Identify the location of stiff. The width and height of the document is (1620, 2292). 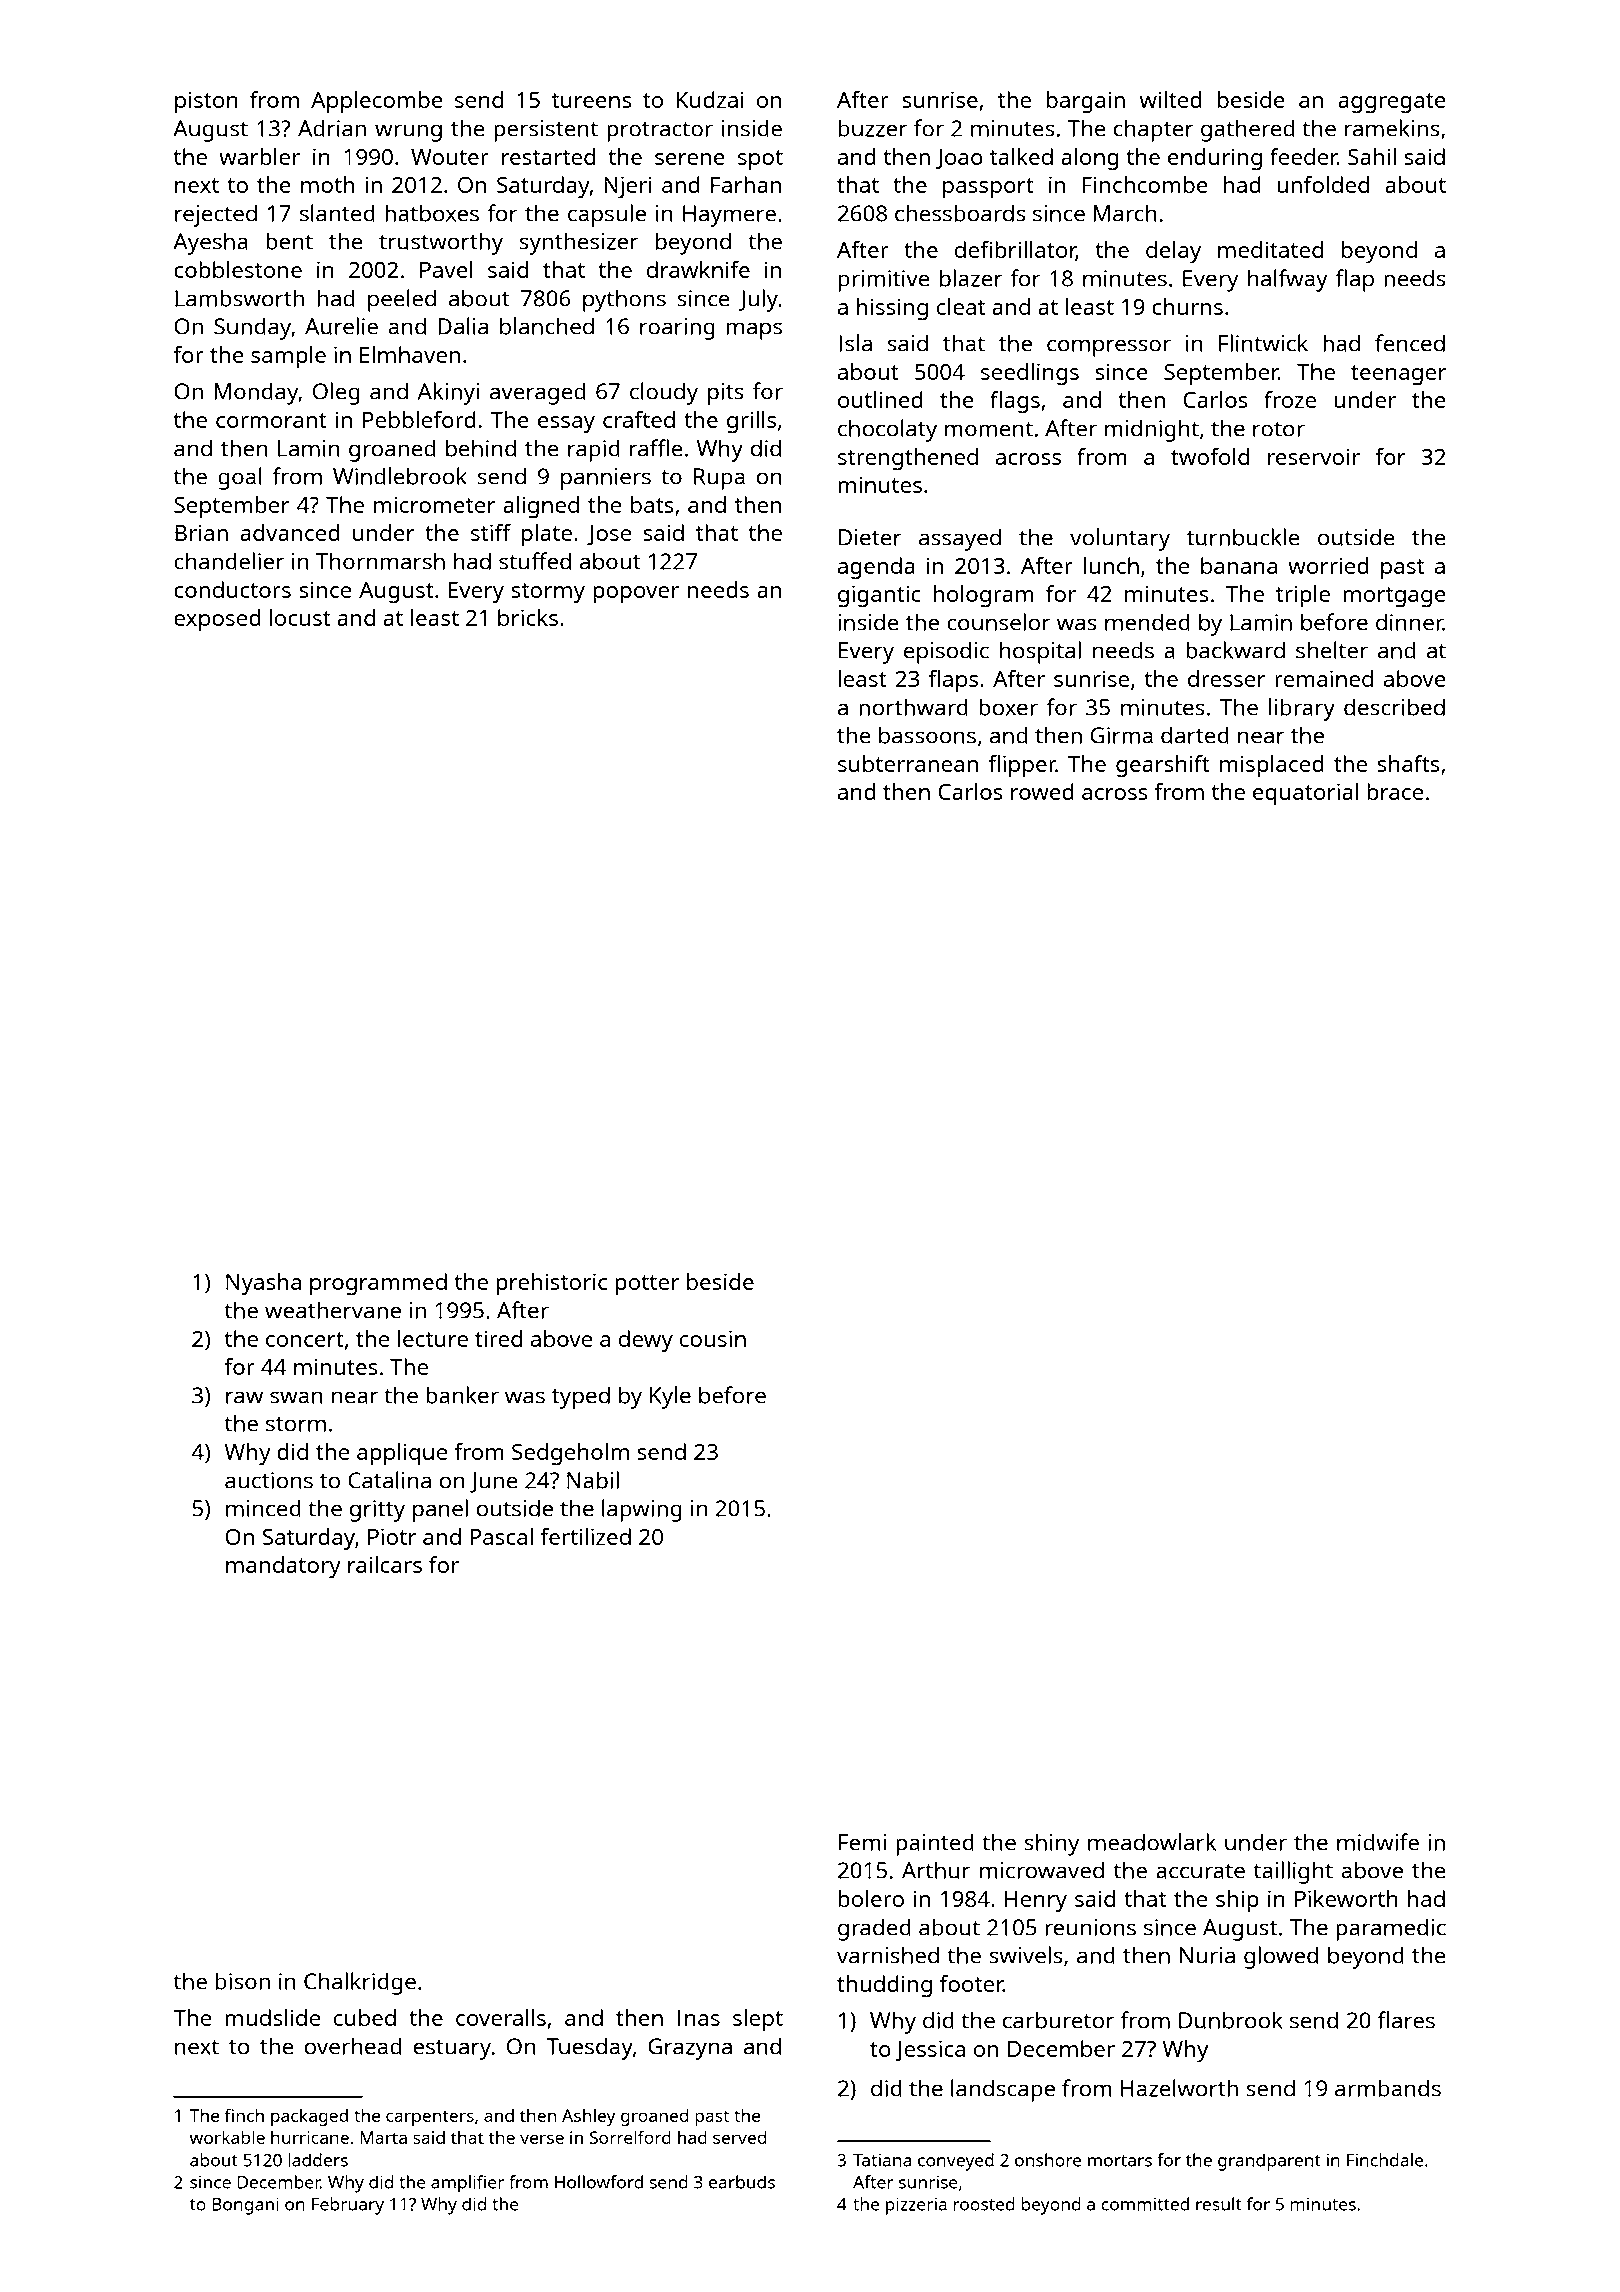
(491, 532).
